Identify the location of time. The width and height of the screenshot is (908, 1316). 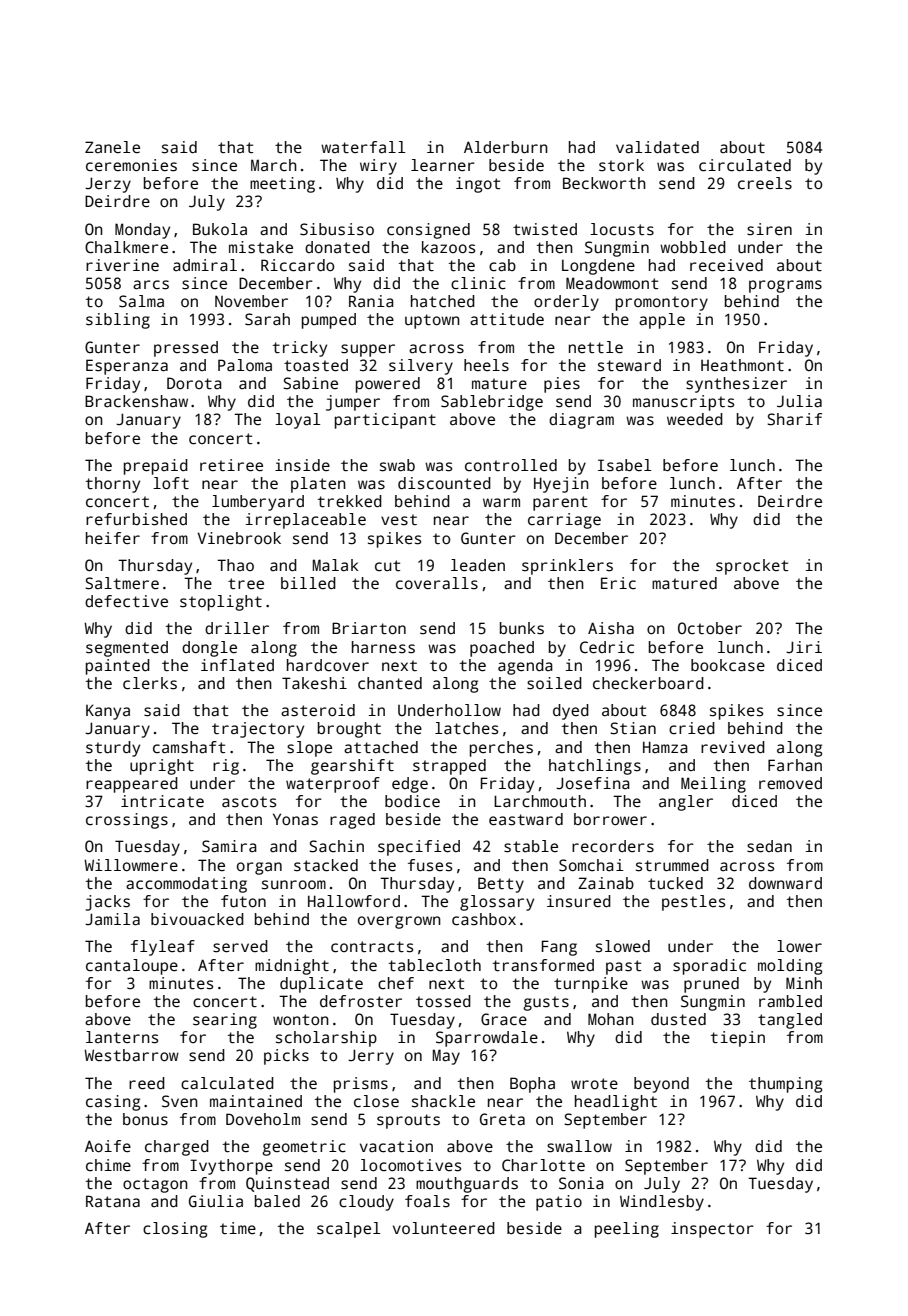
(238, 1228).
